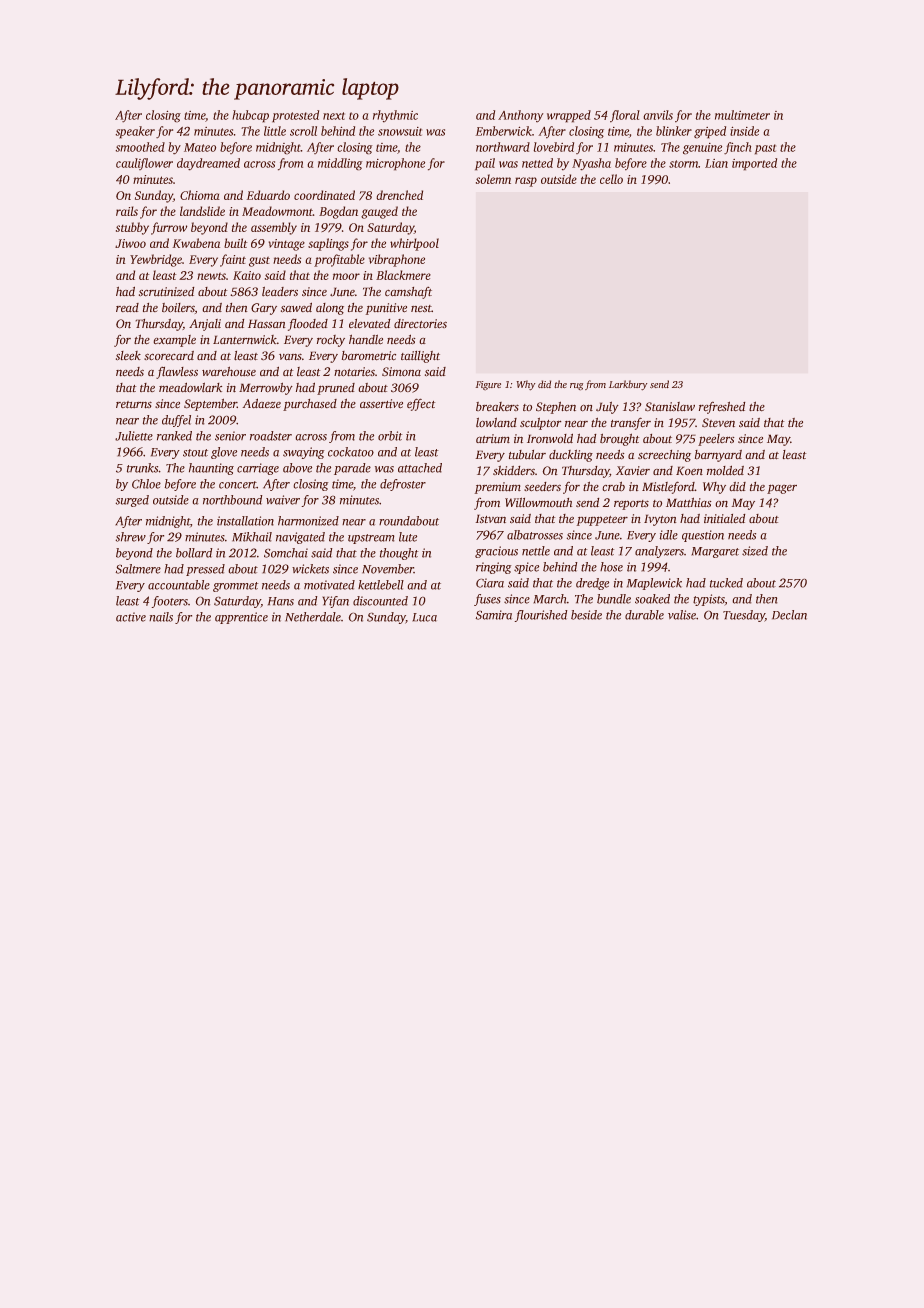 This screenshot has height=1308, width=924. What do you see at coordinates (179, 585) in the screenshot?
I see `accountable` at bounding box center [179, 585].
